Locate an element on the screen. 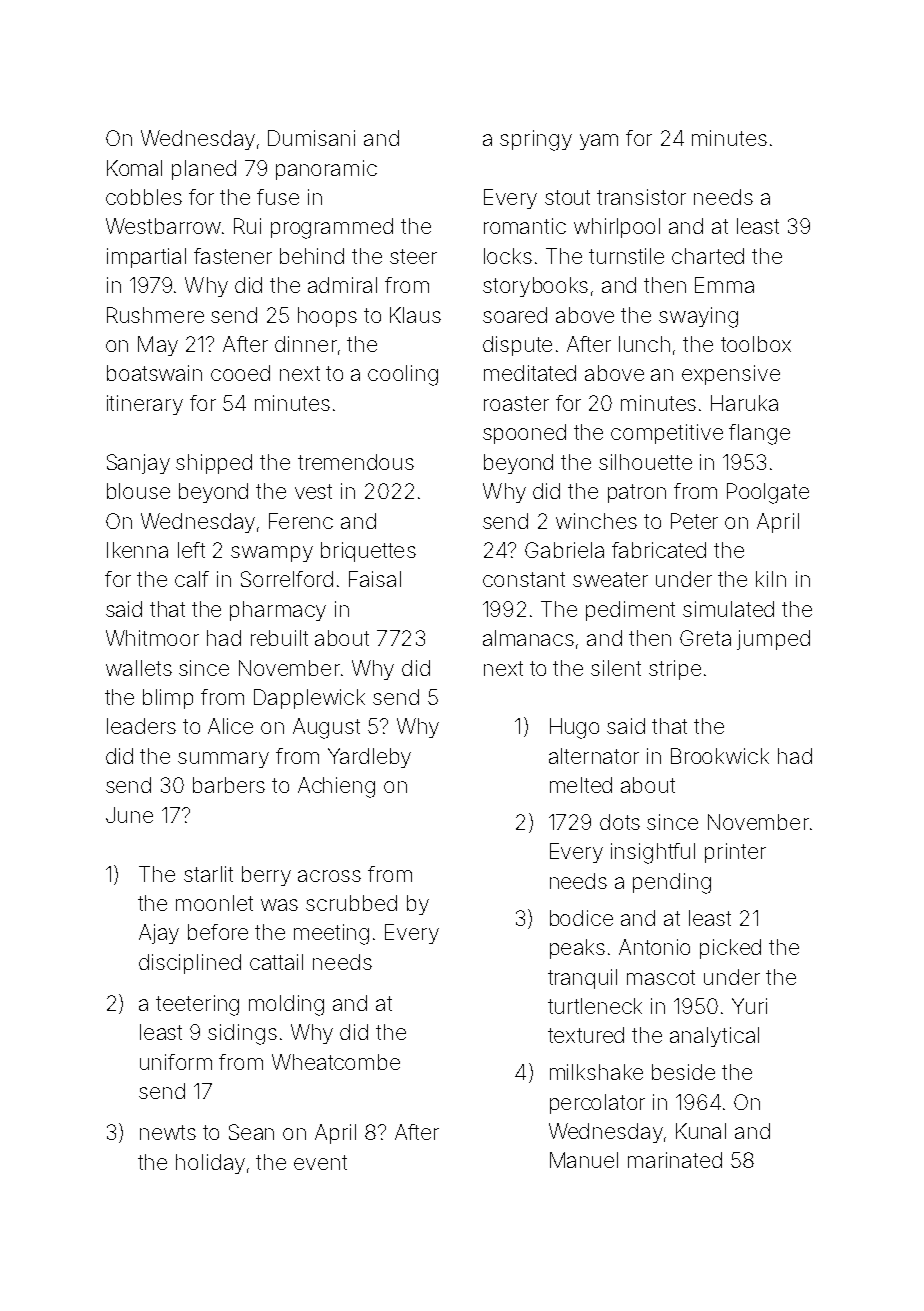 The height and width of the screenshot is (1311, 924). dots is located at coordinates (620, 822).
